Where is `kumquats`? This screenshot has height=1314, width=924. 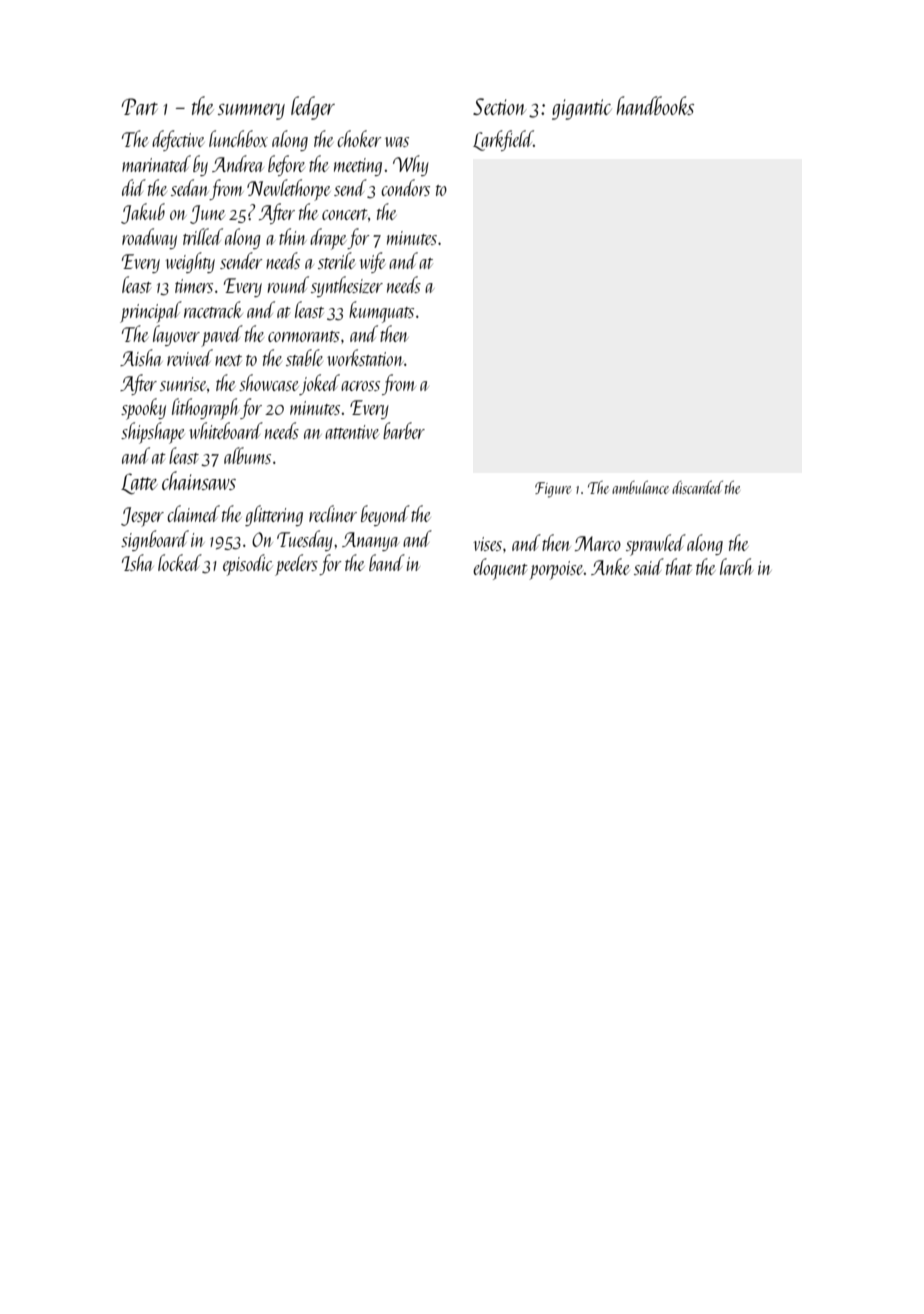 kumquats is located at coordinates (381, 312).
